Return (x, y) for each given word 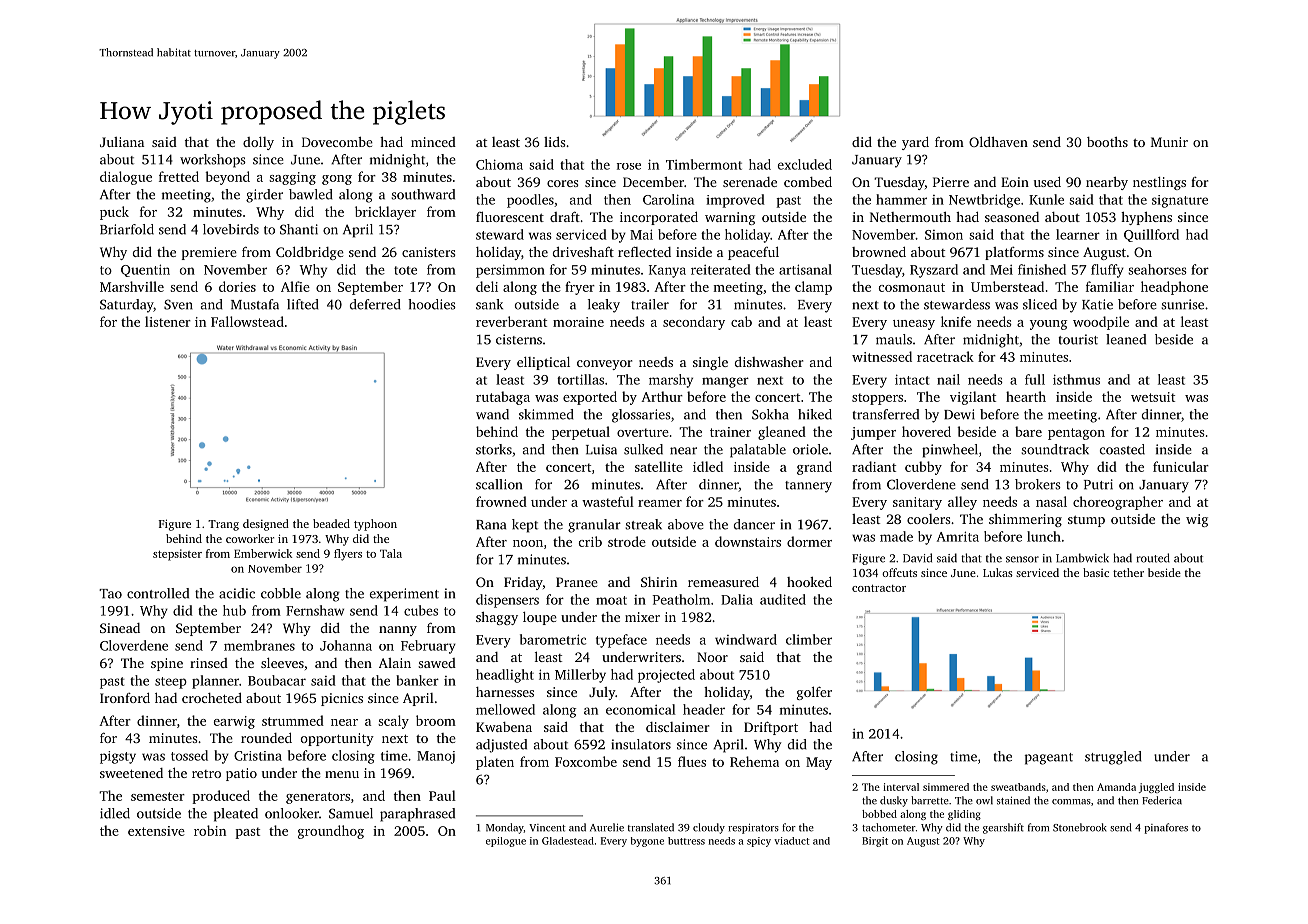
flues (692, 761)
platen (495, 763)
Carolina (668, 199)
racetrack (945, 356)
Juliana (122, 142)
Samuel (351, 813)
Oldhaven (998, 141)
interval (901, 787)
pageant (1049, 759)
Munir (1169, 142)
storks (494, 449)
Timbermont (704, 164)
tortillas (580, 379)
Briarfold (127, 229)
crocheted (212, 698)
